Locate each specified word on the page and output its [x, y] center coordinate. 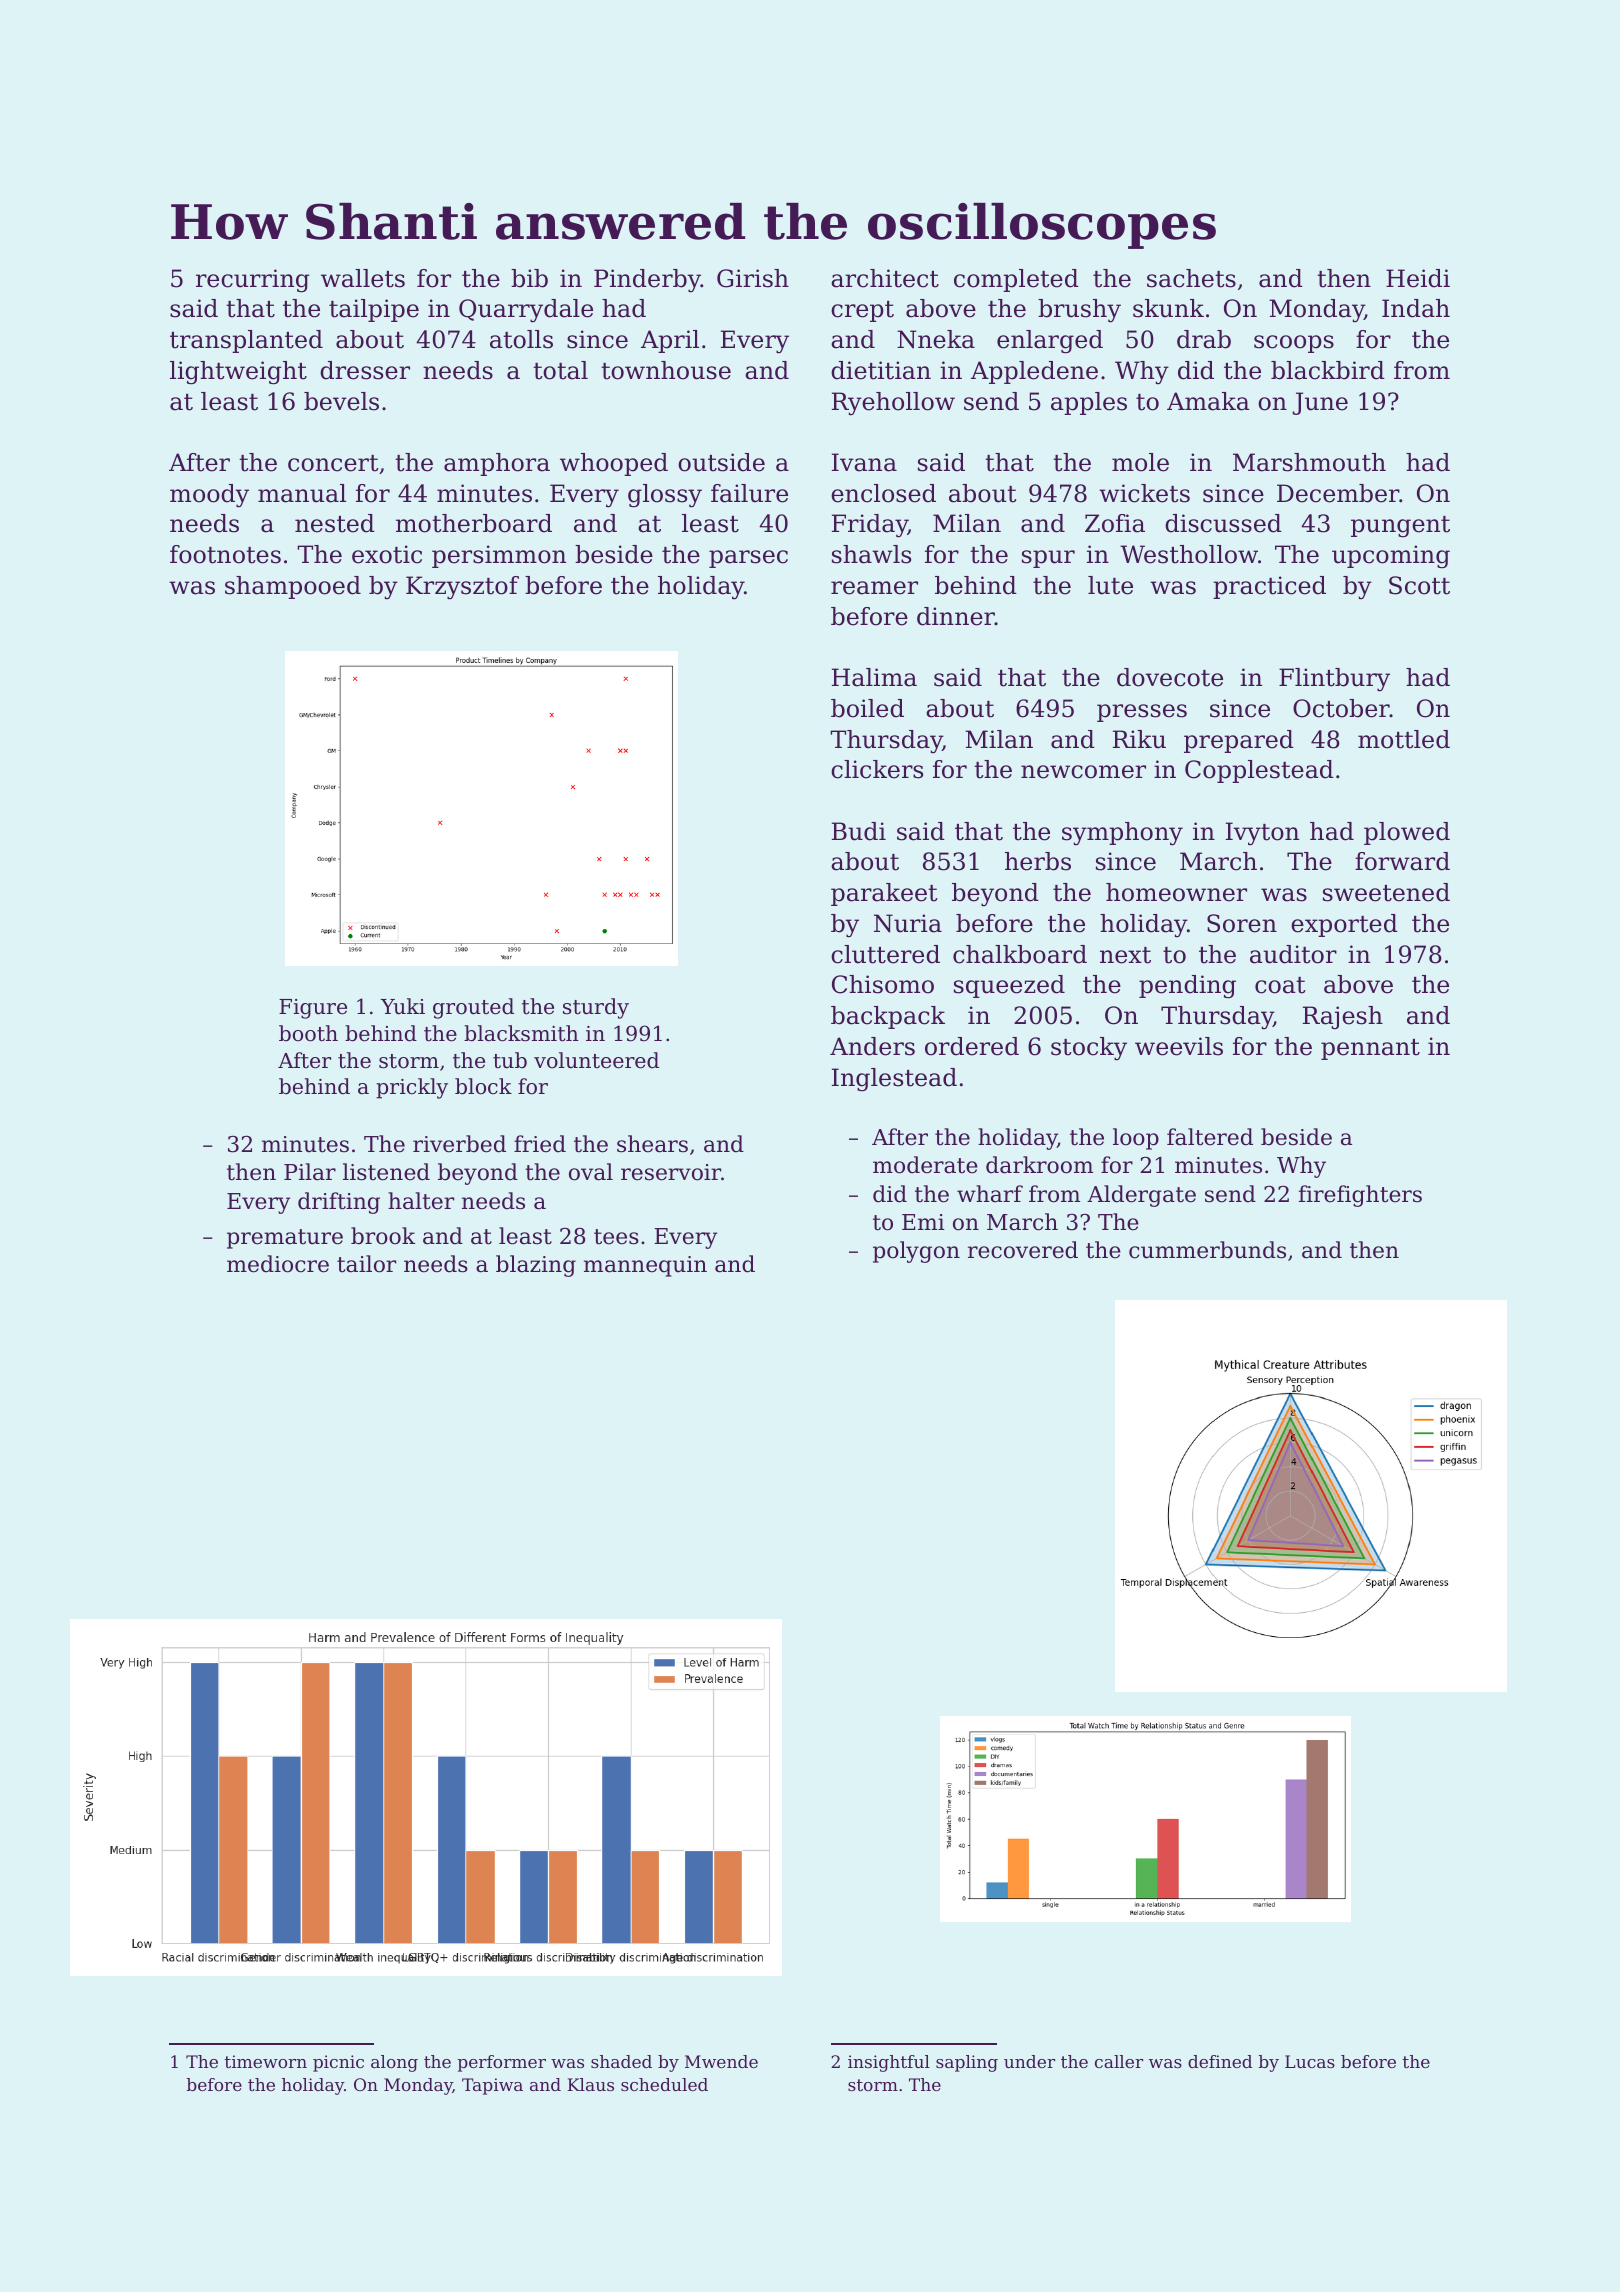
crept [862, 311]
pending [1187, 987]
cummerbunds [1207, 1250]
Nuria [908, 923]
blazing [536, 1266]
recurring [253, 281]
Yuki [403, 1006]
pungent [1400, 527]
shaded [621, 2061]
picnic [338, 2063]
